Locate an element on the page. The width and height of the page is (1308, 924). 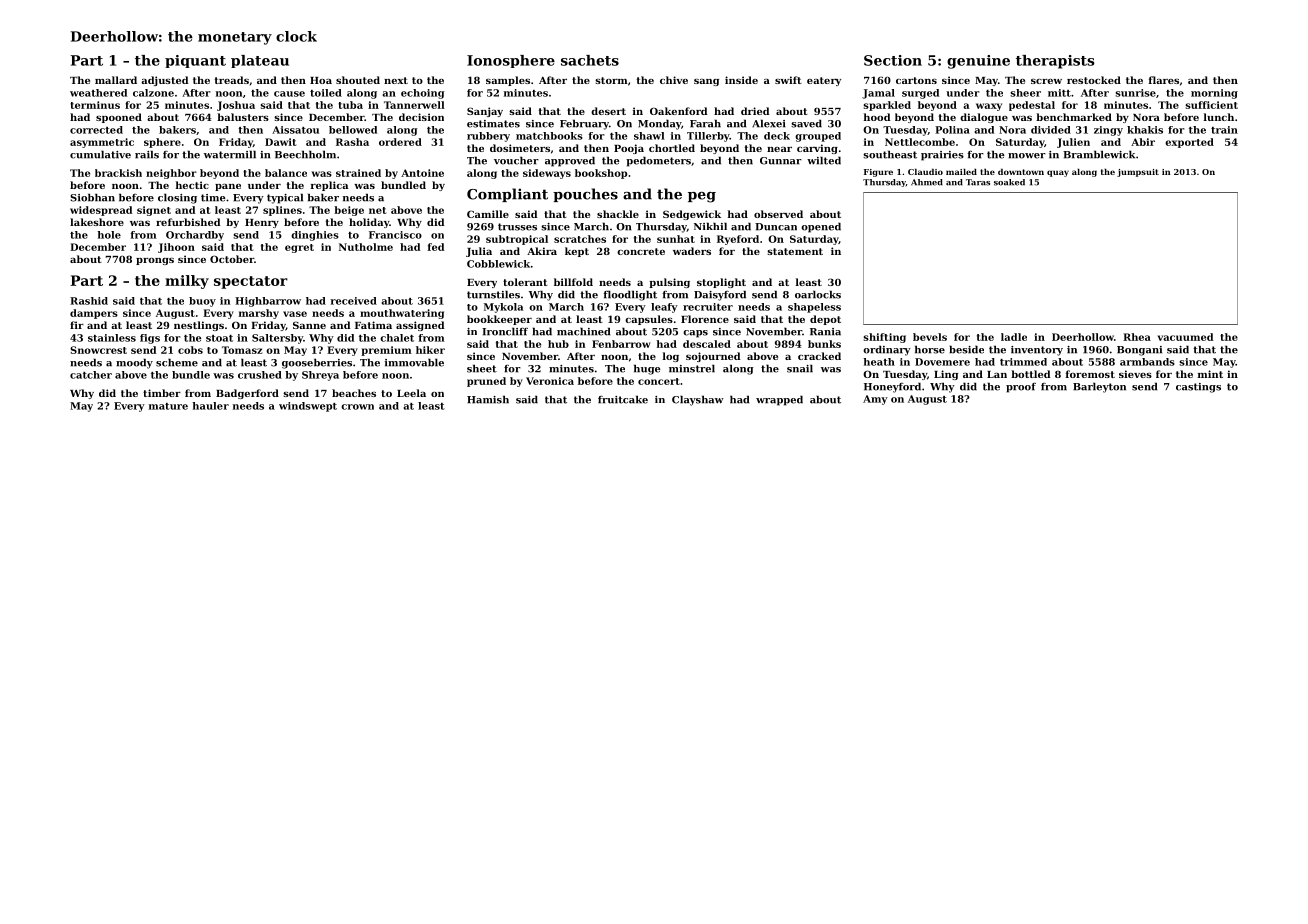
crown is located at coordinates (357, 407).
